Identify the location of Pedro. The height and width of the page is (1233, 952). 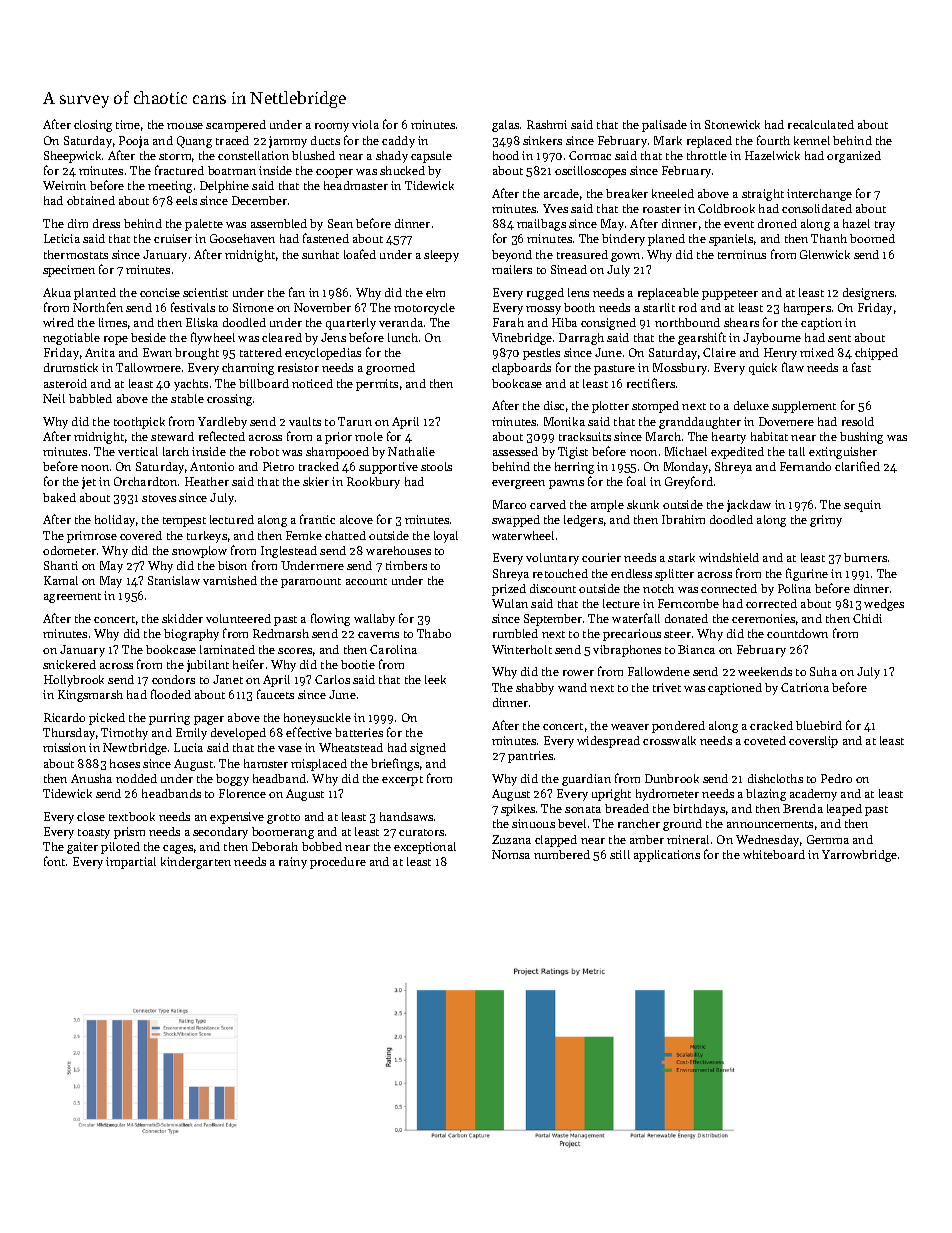
(836, 778).
